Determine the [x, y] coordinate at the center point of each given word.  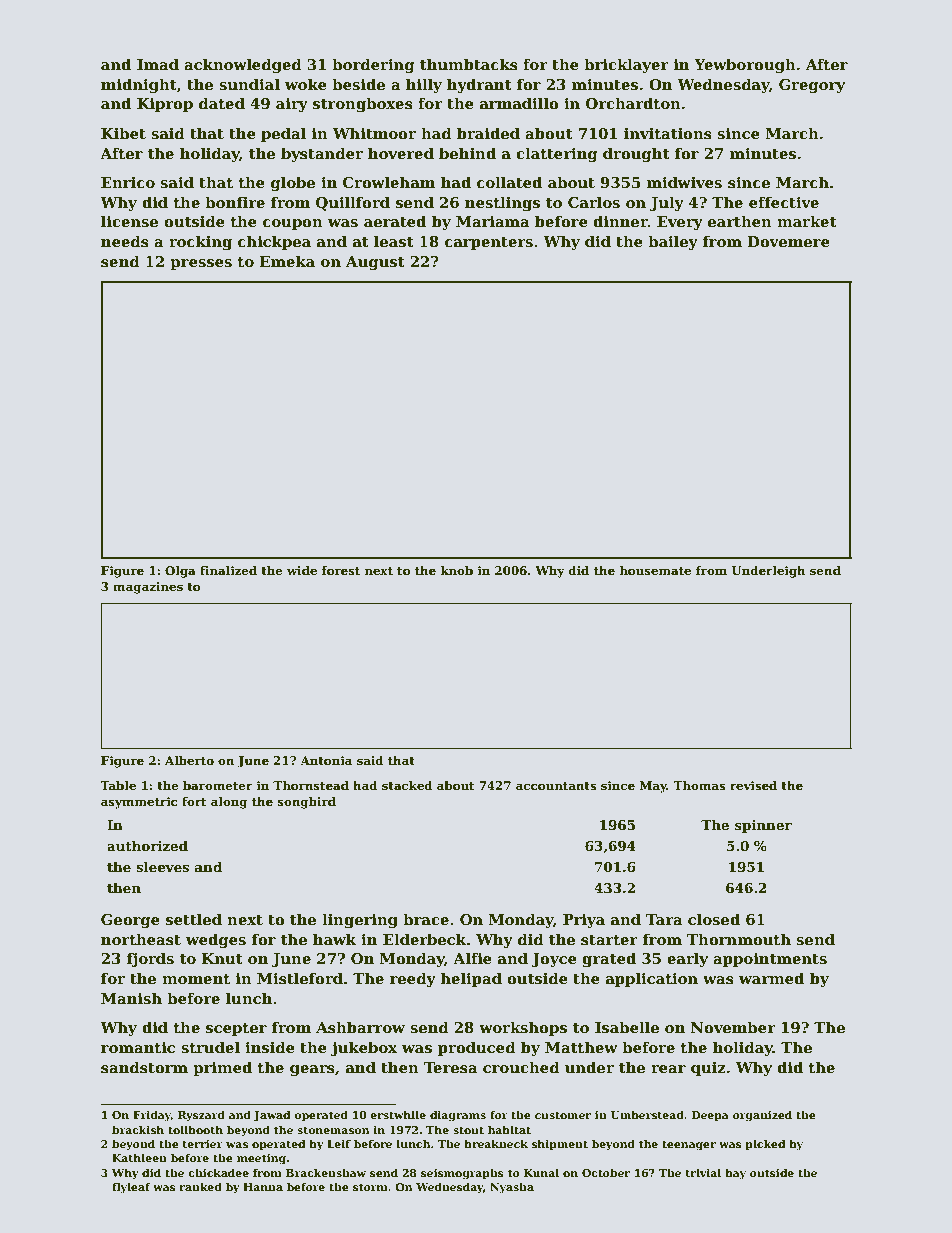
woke [306, 84]
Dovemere [788, 241]
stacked [407, 785]
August [375, 263]
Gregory [812, 86]
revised [753, 785]
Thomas [699, 785]
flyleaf [131, 1188]
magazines [148, 588]
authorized [147, 845]
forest [341, 570]
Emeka [287, 261]
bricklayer [626, 65]
